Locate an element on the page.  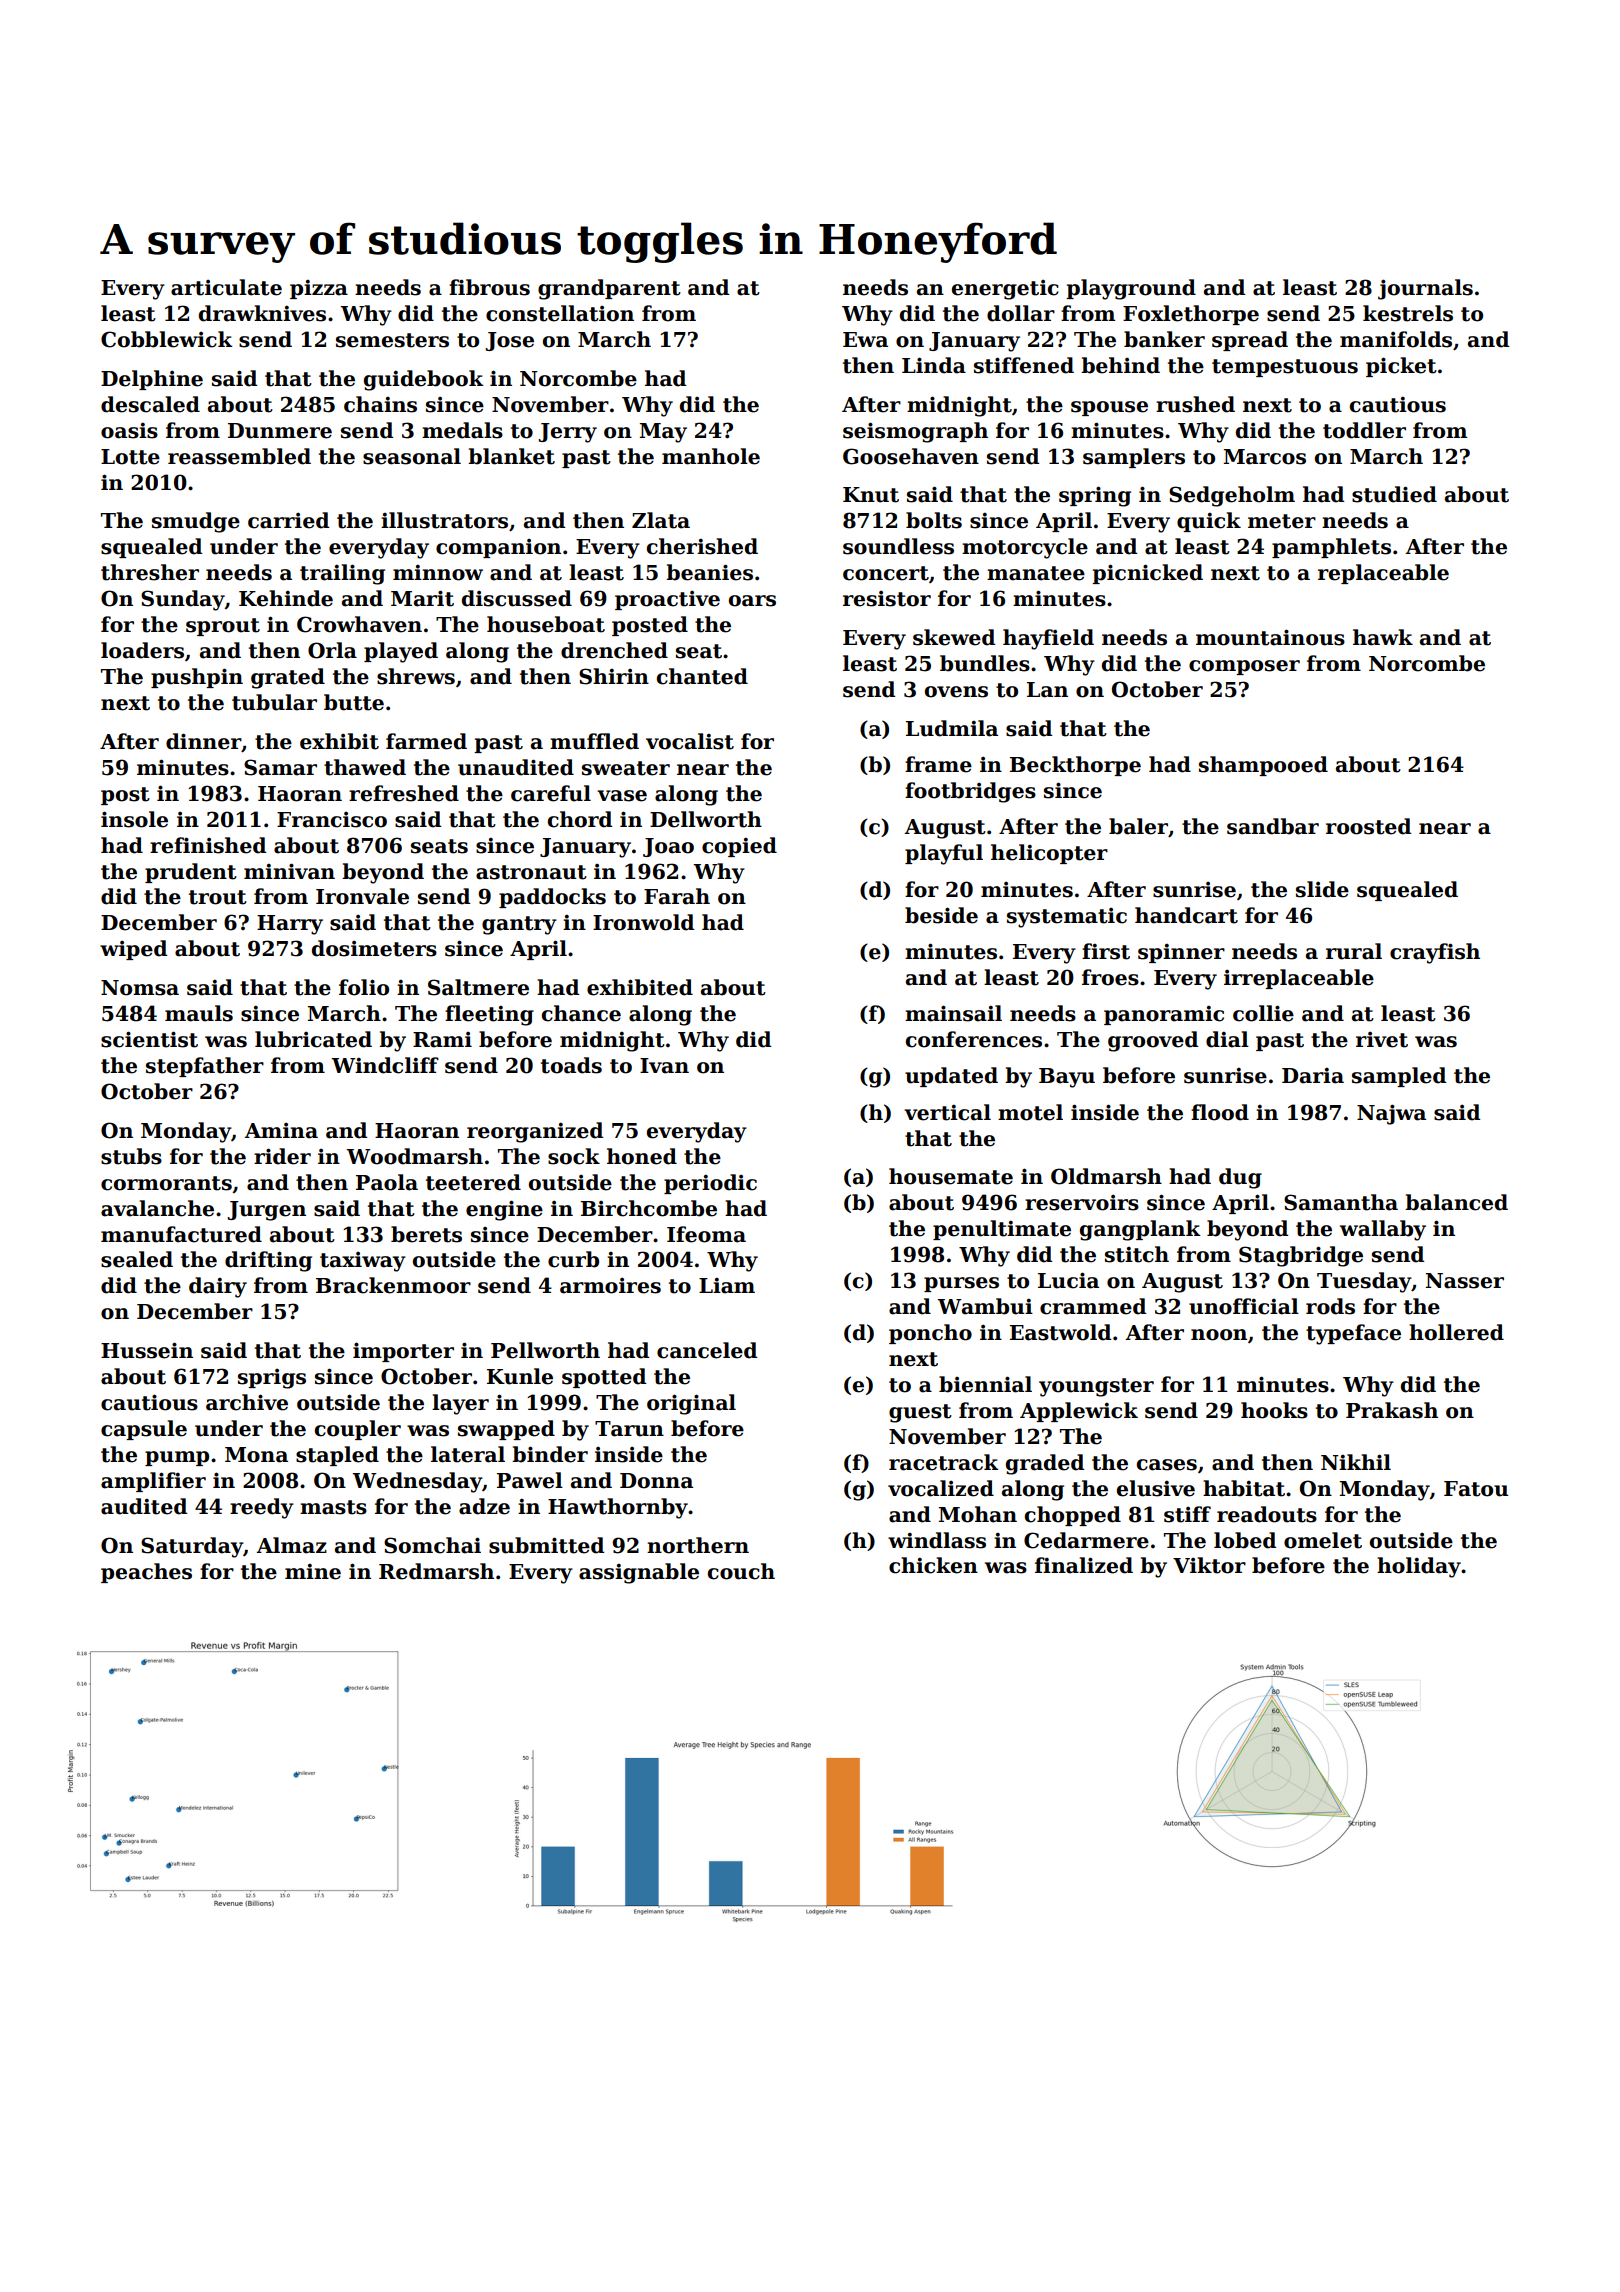
composer is located at coordinates (1244, 667).
